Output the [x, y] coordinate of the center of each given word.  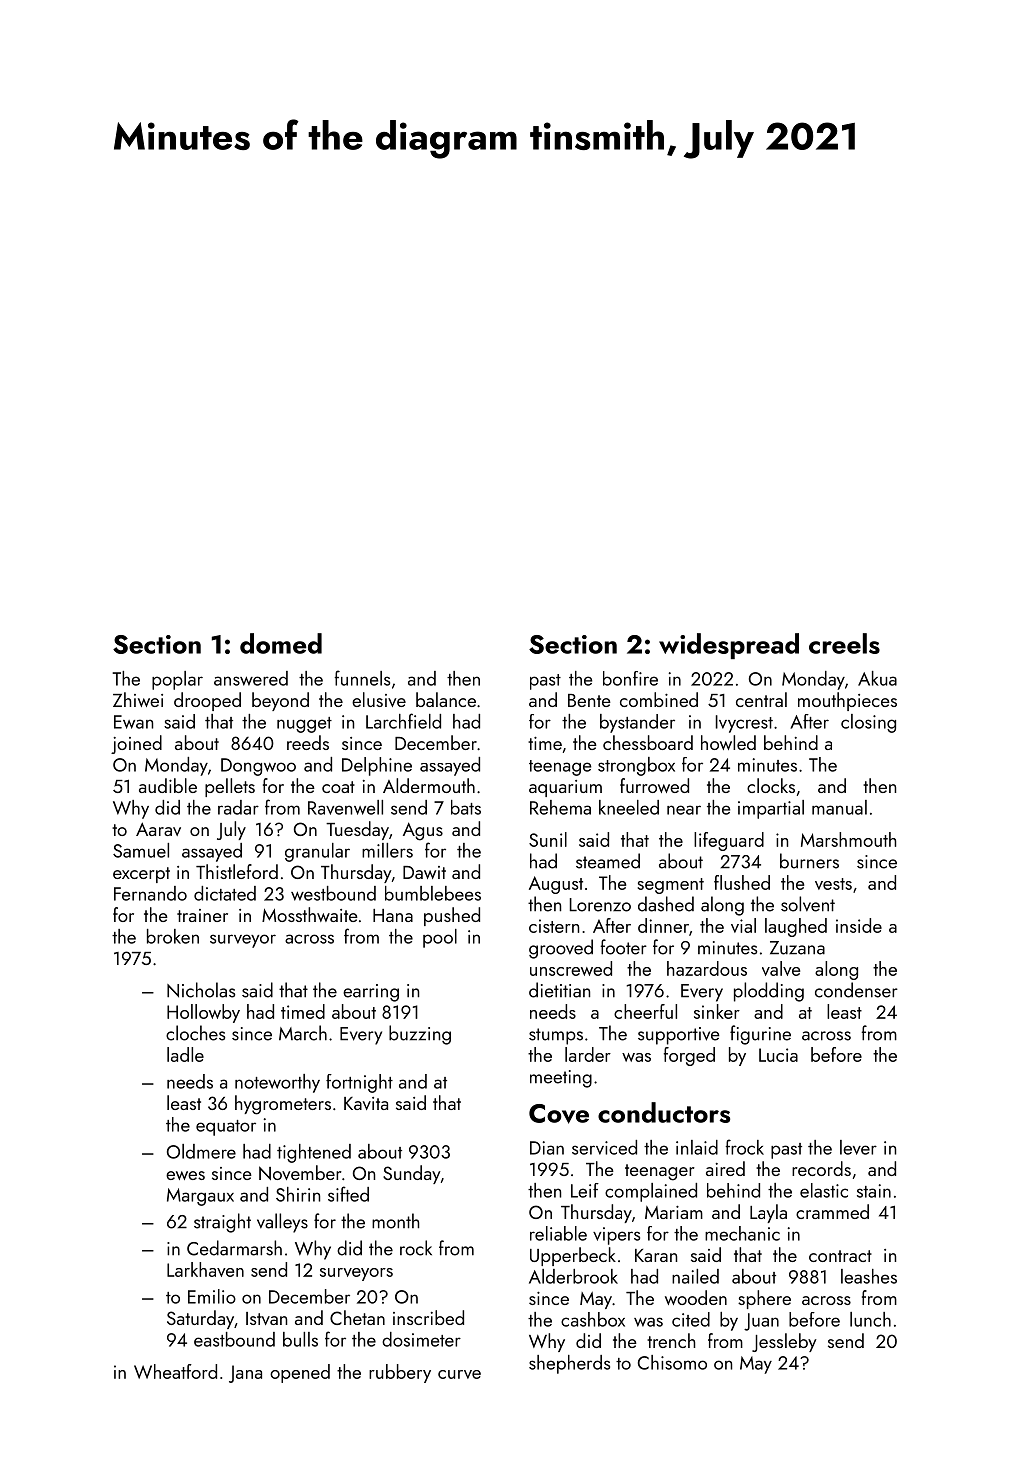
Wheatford [175, 1371]
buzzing [420, 1035]
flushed [742, 882]
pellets [230, 787]
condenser [856, 990]
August [556, 885]
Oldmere [201, 1151]
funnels [362, 678]
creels [844, 643]
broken [173, 936]
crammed [832, 1211]
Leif [585, 1190]
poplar [177, 680]
